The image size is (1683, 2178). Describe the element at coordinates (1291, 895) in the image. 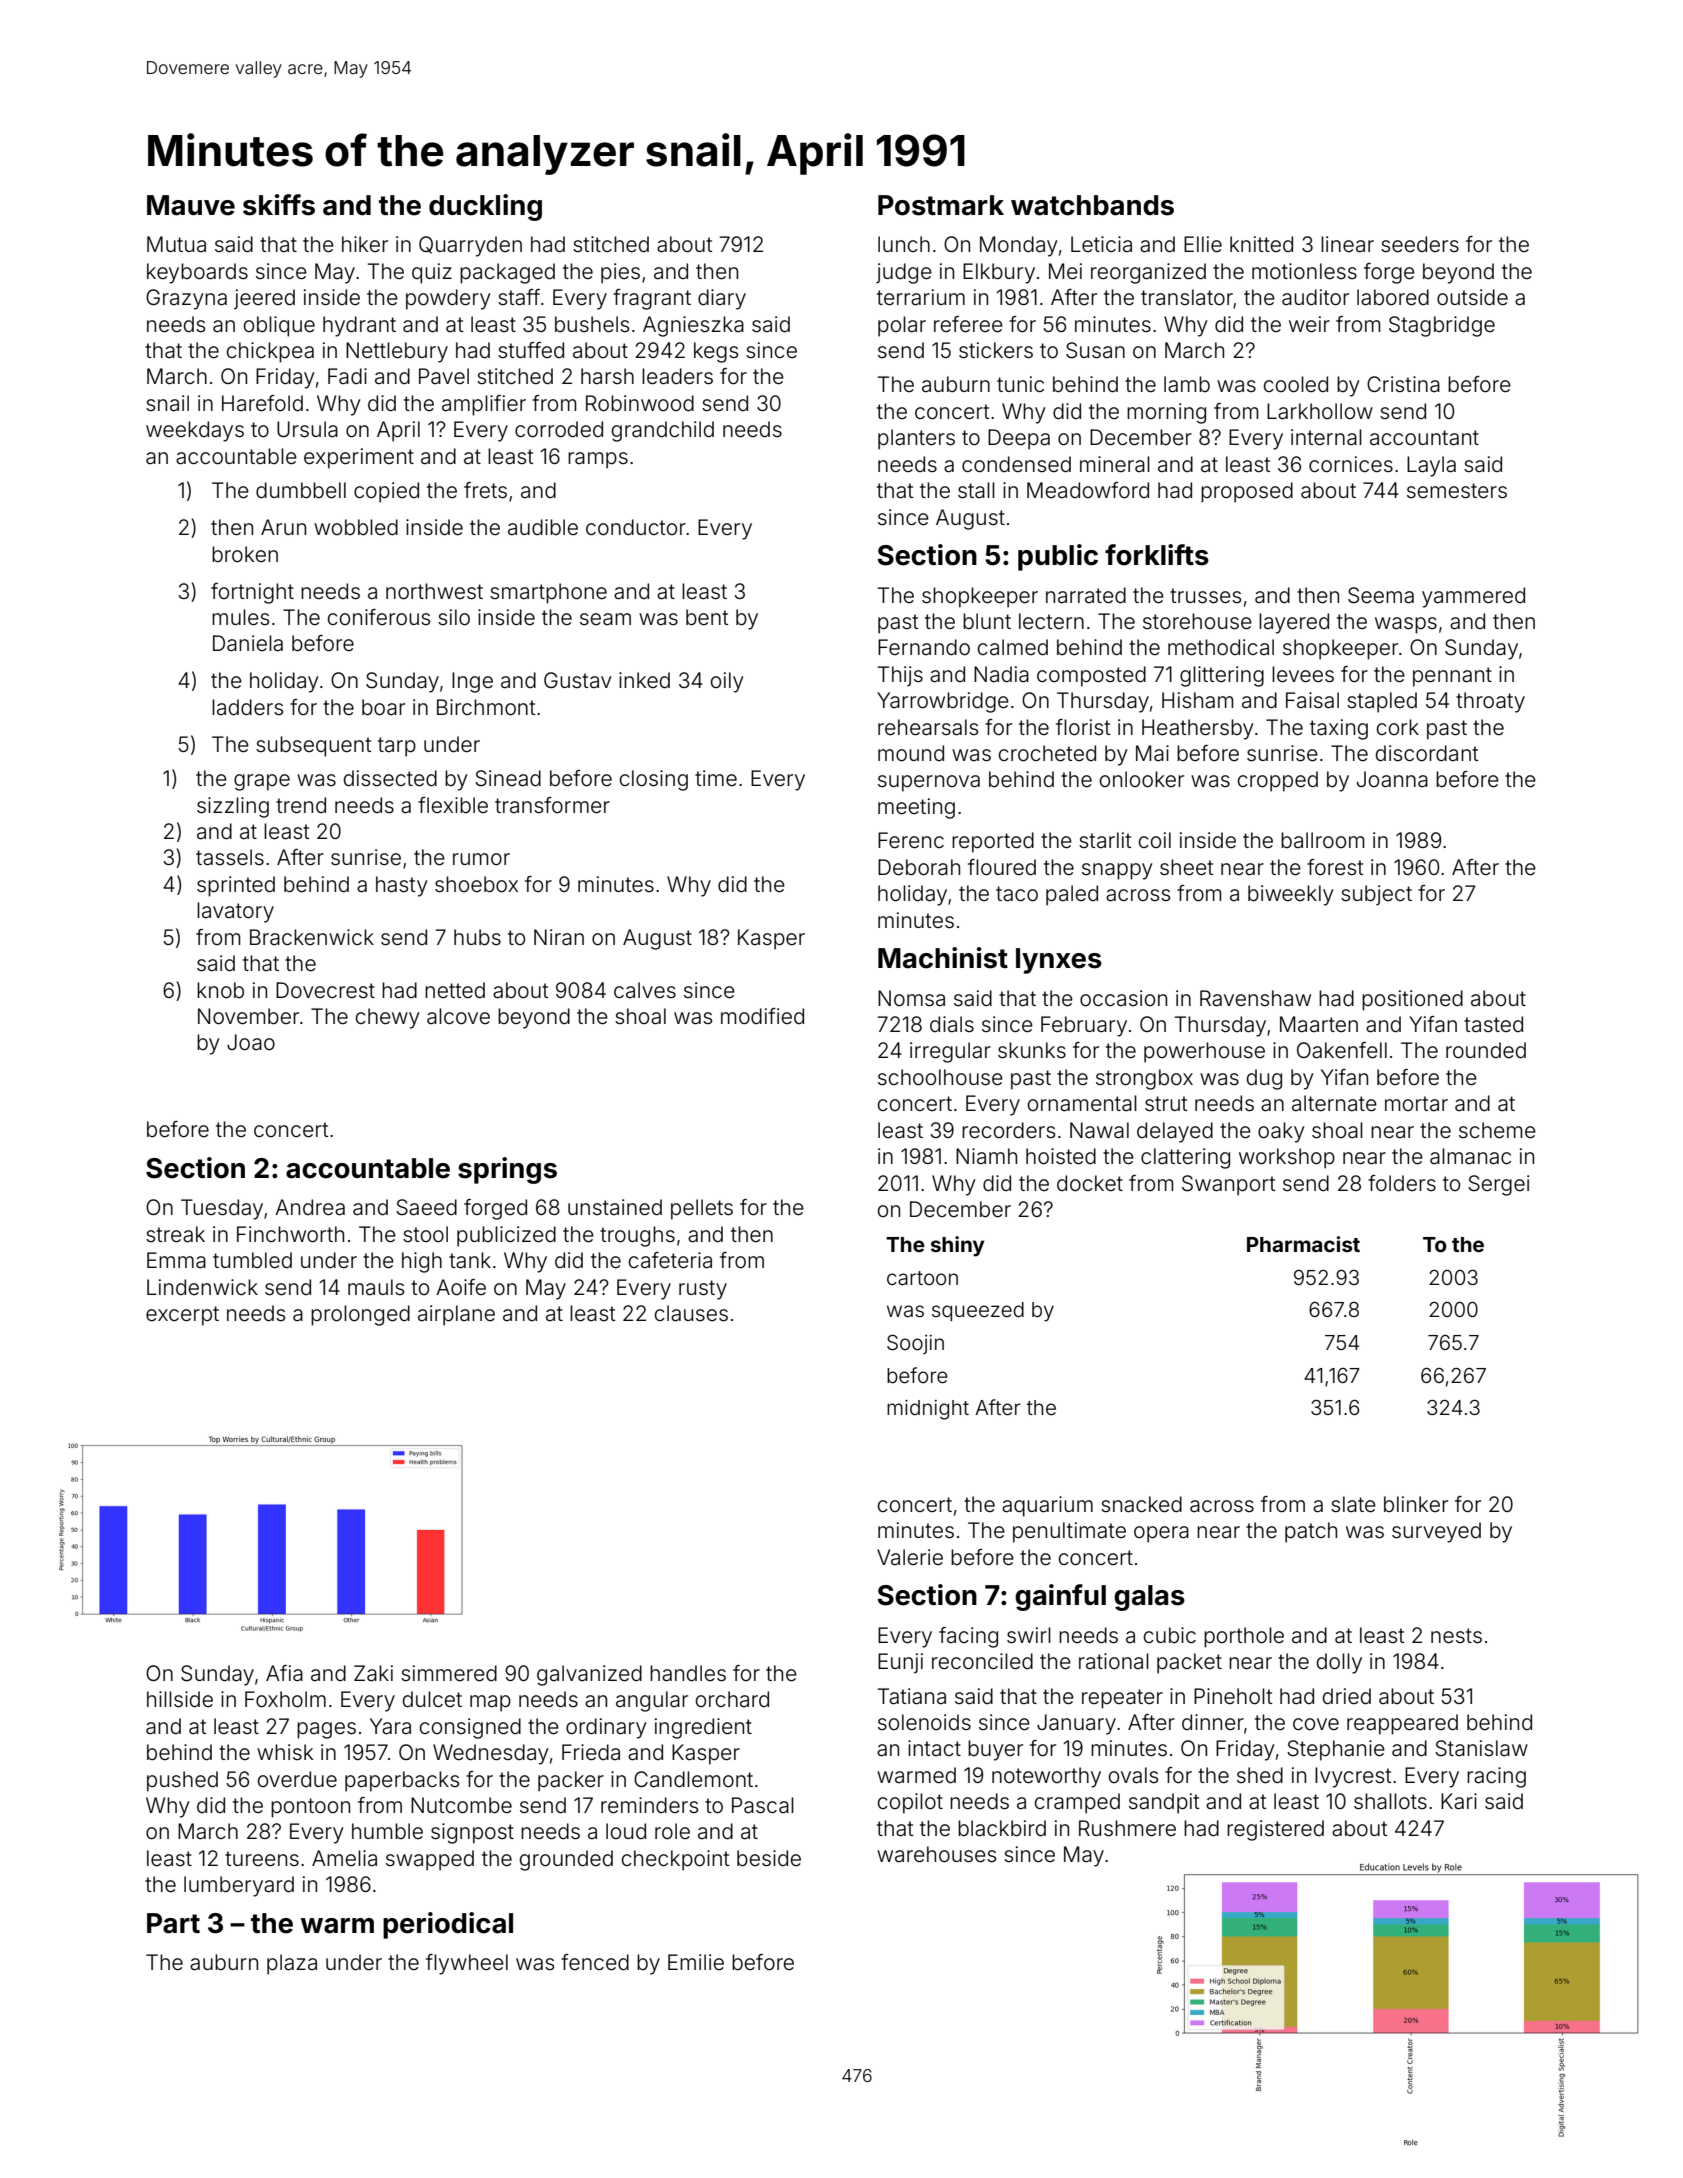

I see `biweekly` at that location.
